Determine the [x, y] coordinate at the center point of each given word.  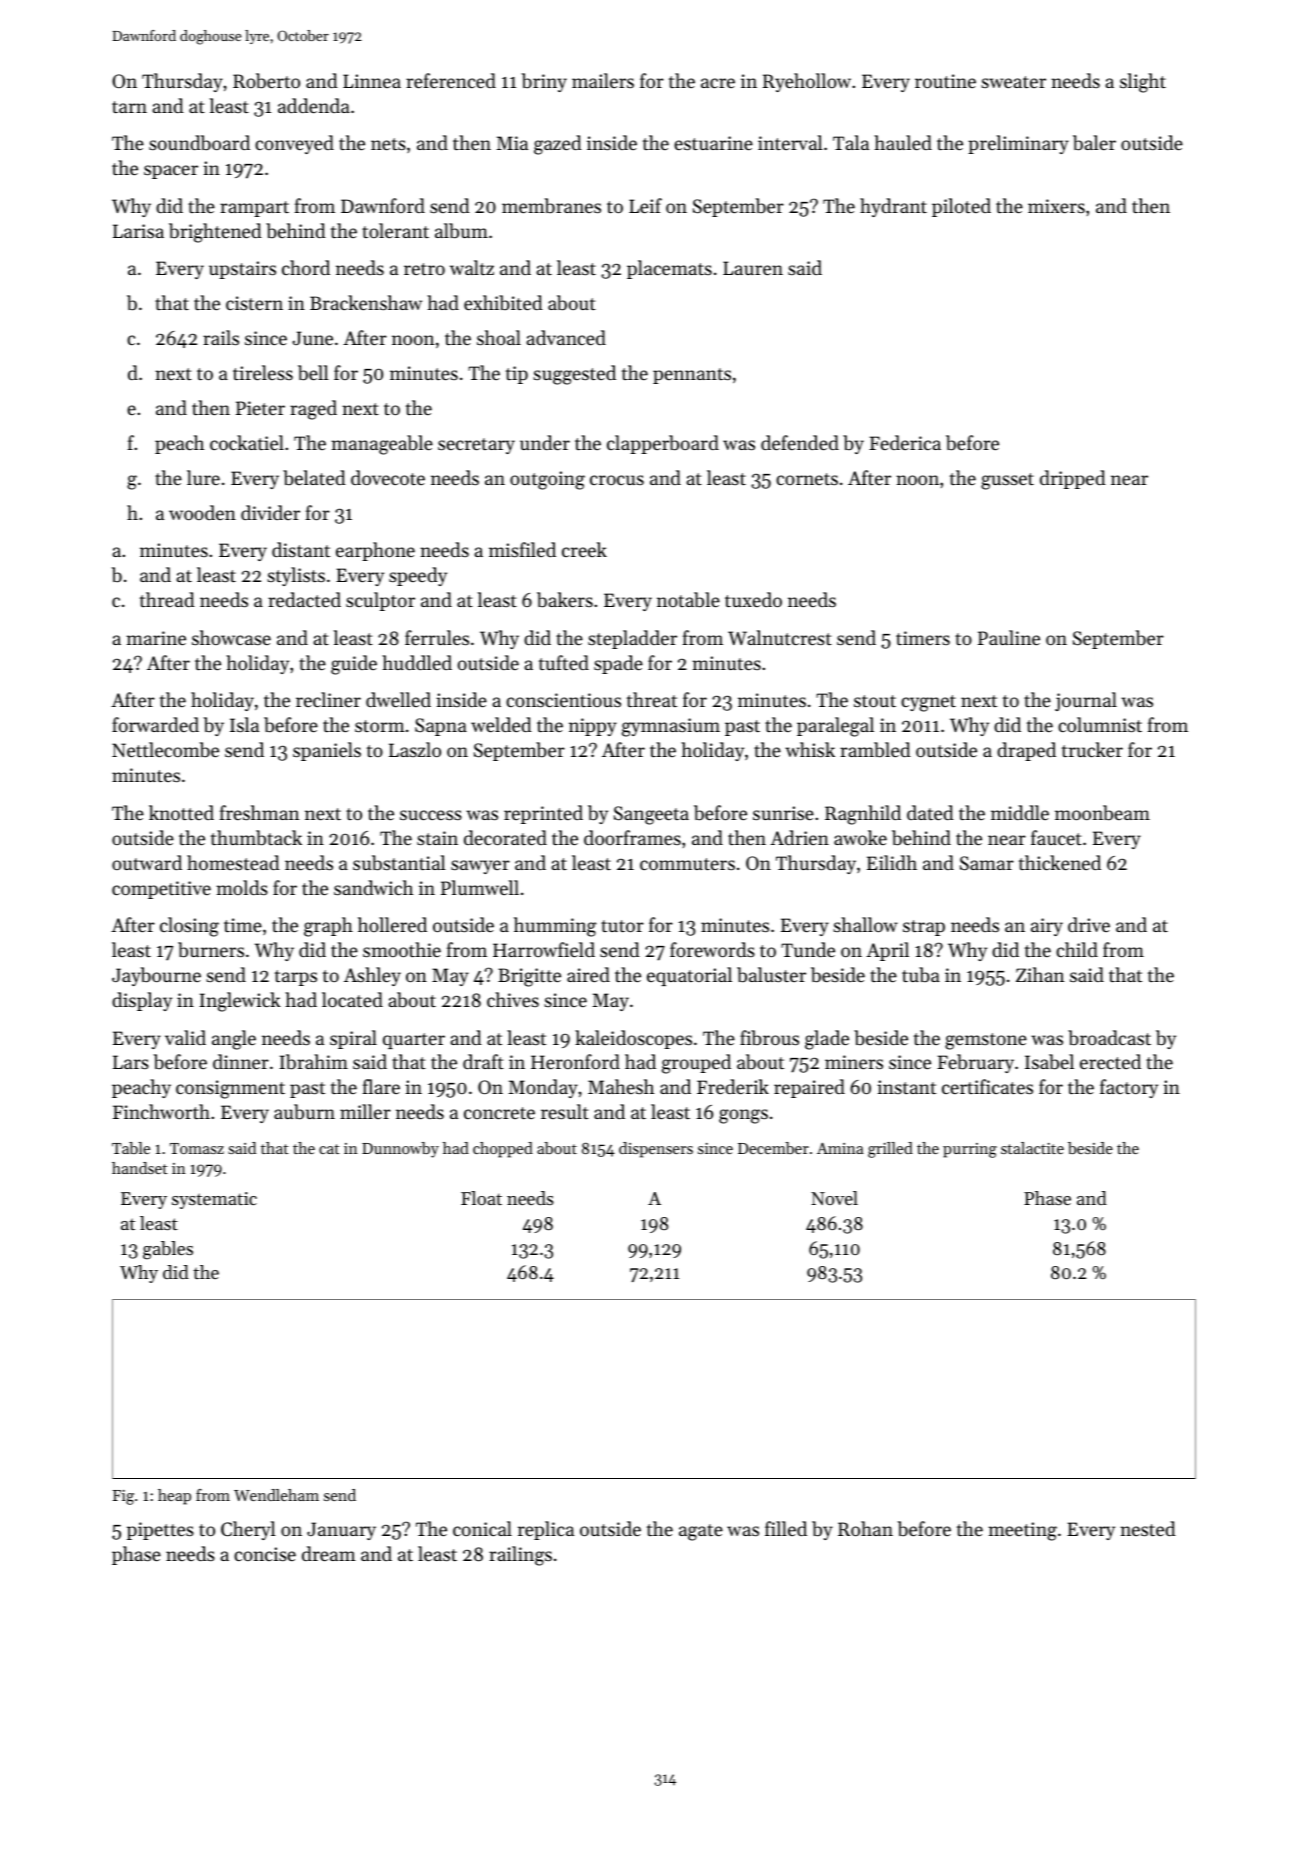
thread [167, 599]
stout [875, 701]
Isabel [1049, 1062]
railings [520, 1556]
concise [265, 1554]
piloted [961, 207]
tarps [296, 978]
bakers [565, 600]
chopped [503, 1150]
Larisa [138, 231]
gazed [558, 145]
